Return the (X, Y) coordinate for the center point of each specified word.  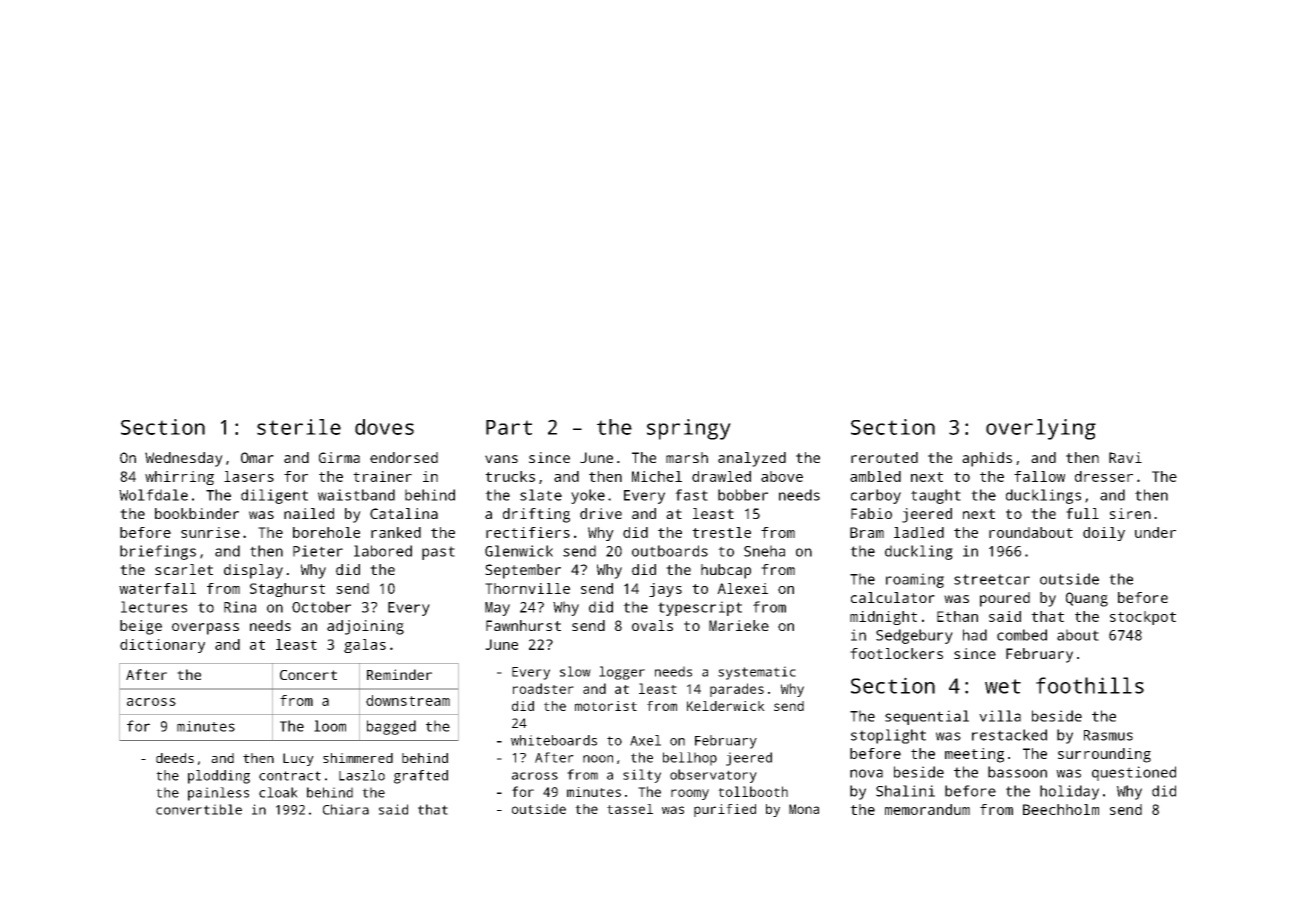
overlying (1041, 429)
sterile (299, 427)
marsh (687, 457)
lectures (154, 607)
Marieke (739, 625)
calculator (893, 597)
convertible (199, 809)
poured (1005, 599)
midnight (883, 618)
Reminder (399, 674)
